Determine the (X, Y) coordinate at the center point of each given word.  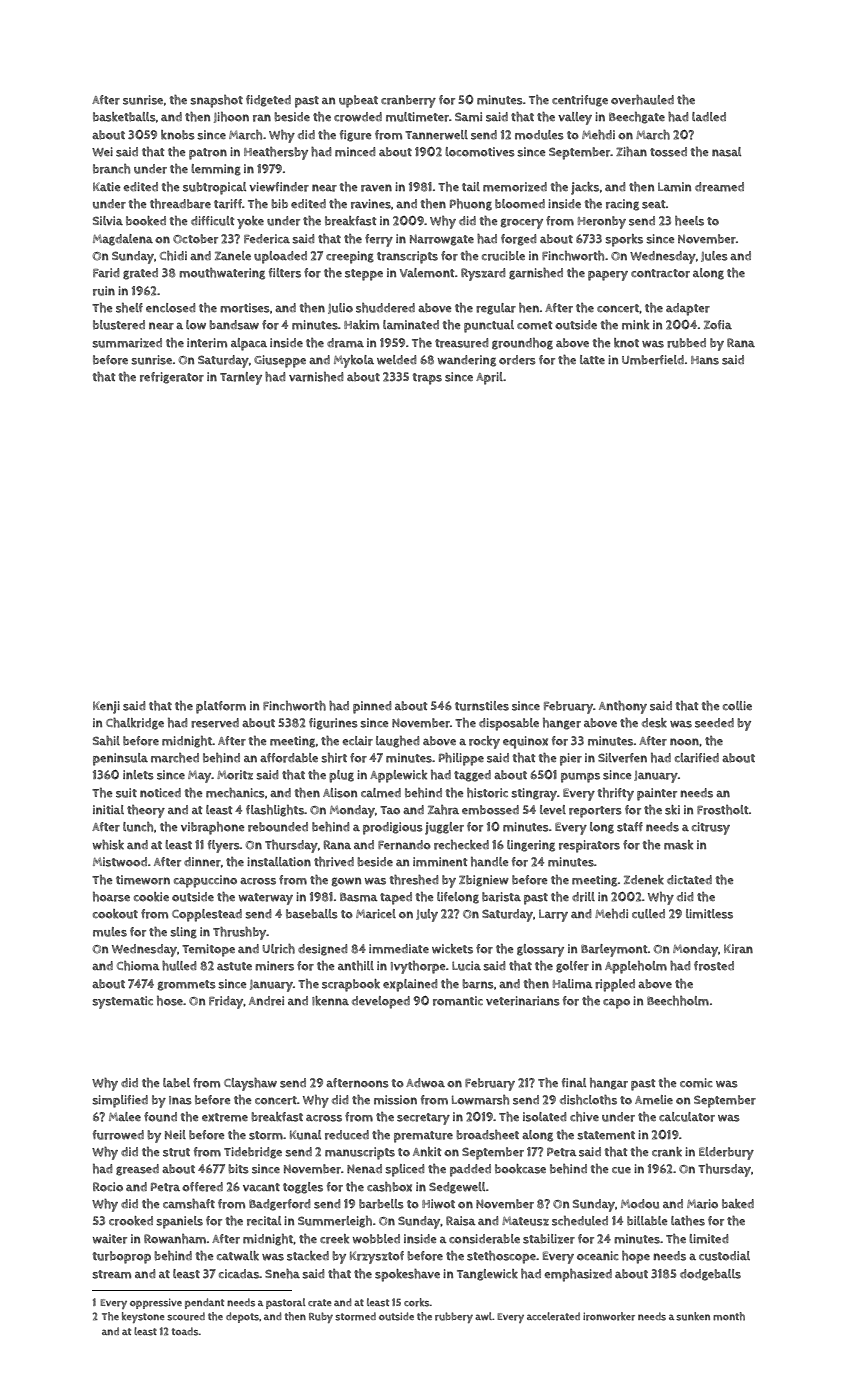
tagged (472, 776)
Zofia (718, 325)
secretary (423, 1119)
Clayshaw (250, 1084)
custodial (724, 1256)
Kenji (106, 707)
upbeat (358, 101)
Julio (340, 308)
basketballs (124, 117)
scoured (186, 1316)
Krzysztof (377, 1257)
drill (583, 897)
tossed (668, 152)
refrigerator (172, 378)
